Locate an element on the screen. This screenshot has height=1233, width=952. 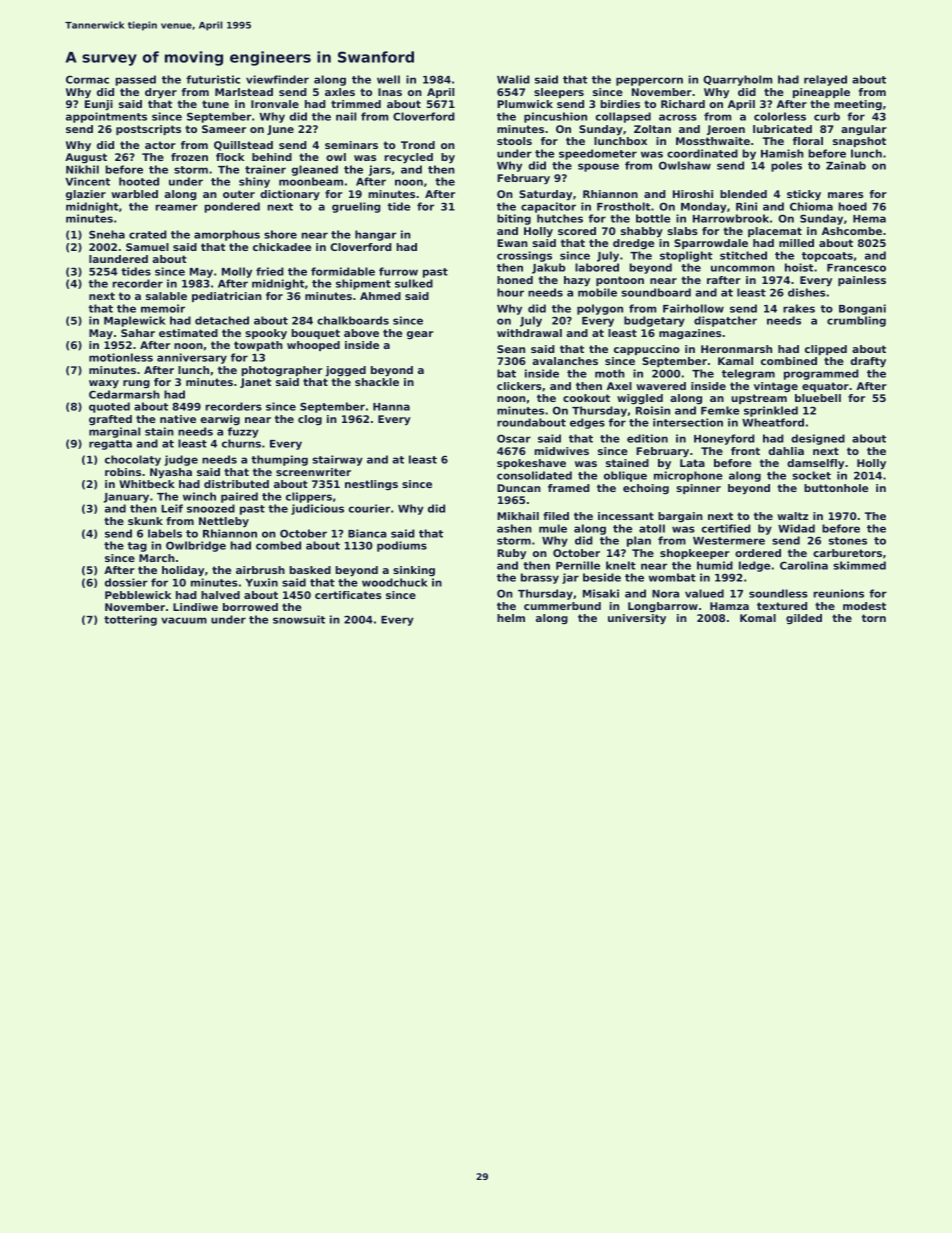
screenwriter is located at coordinates (313, 472).
